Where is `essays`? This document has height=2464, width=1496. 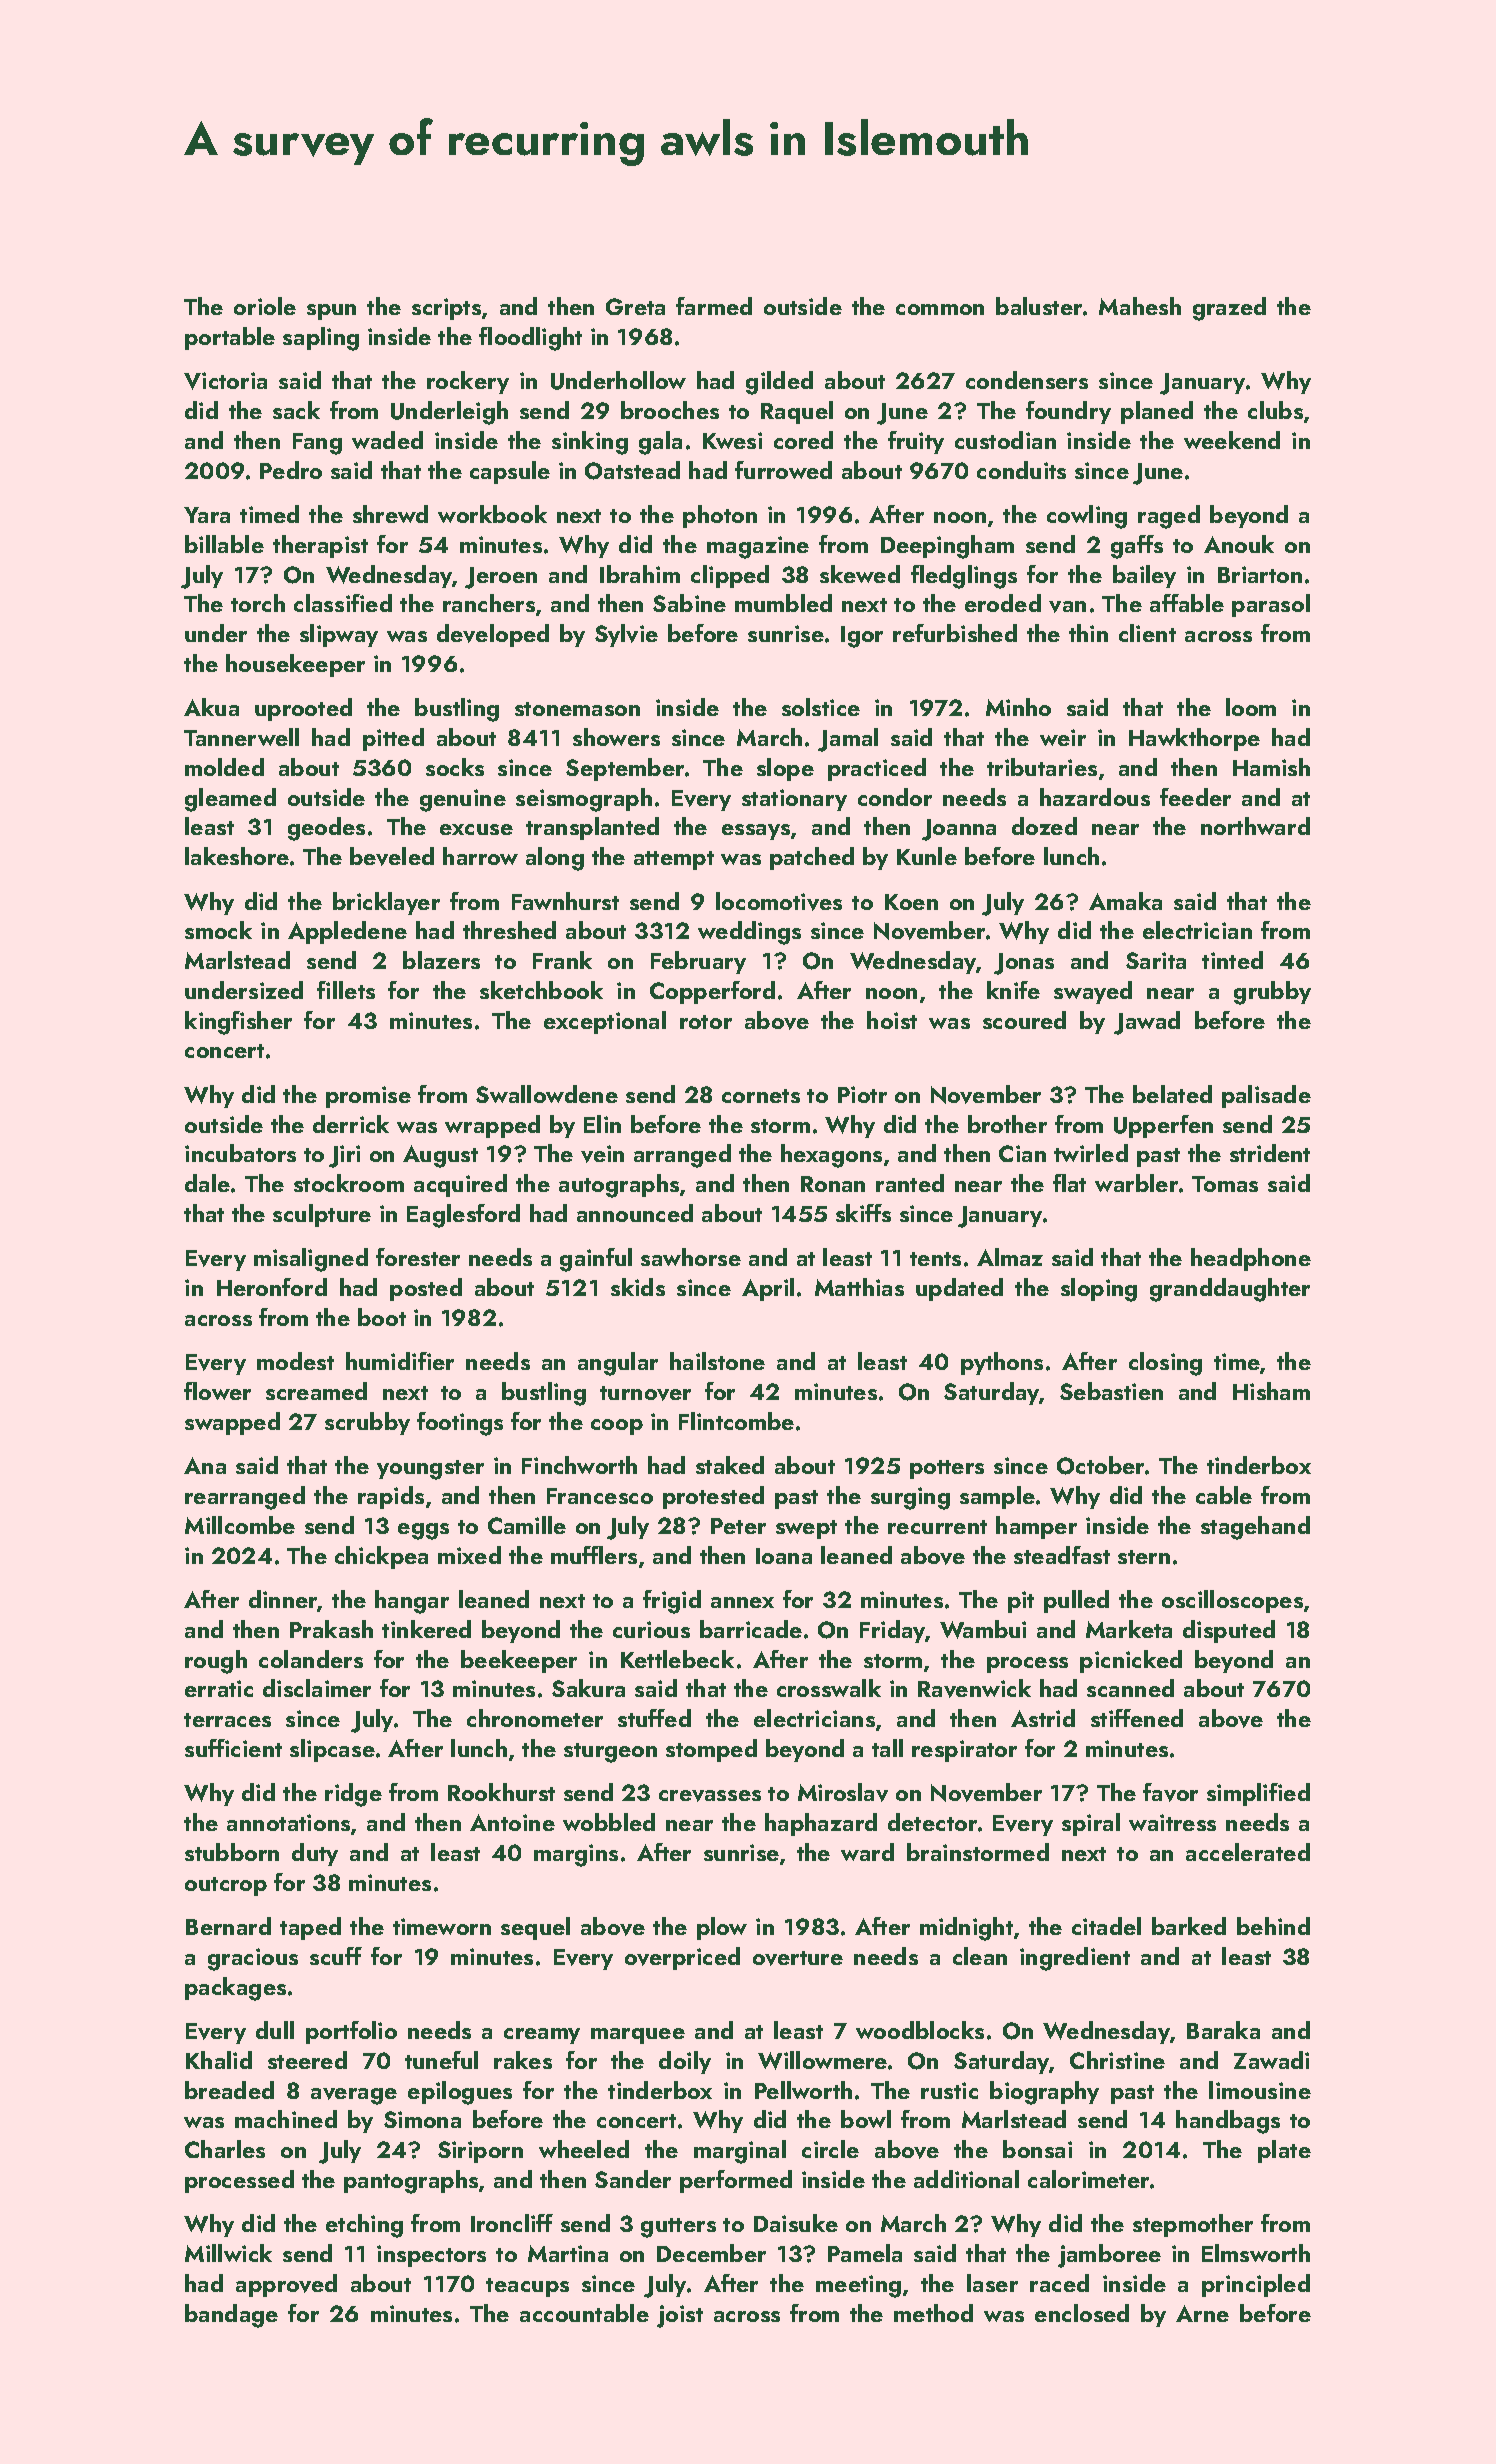
essays is located at coordinates (756, 832).
